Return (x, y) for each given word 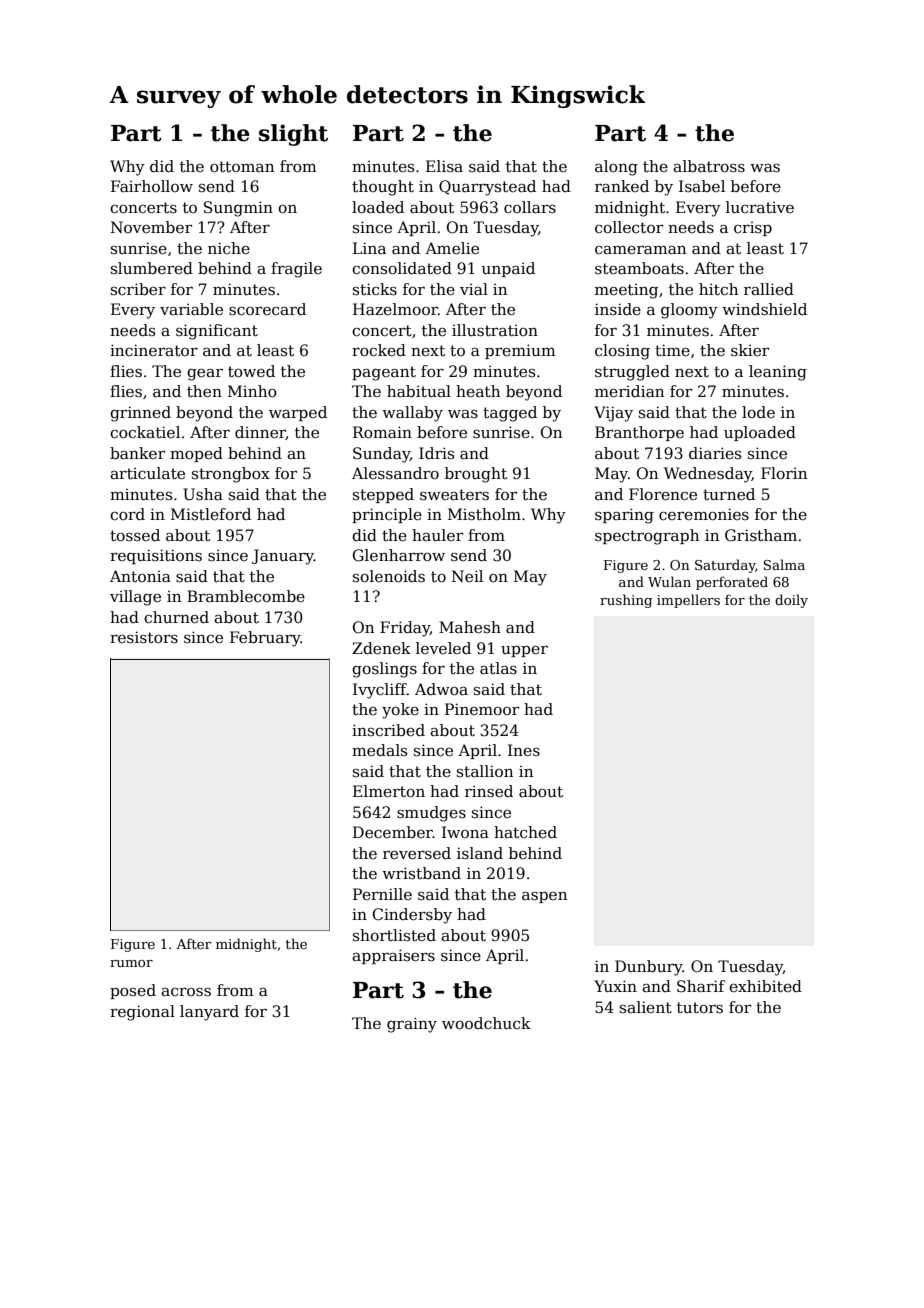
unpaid (508, 269)
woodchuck (486, 1023)
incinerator (154, 350)
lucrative (760, 207)
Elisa (444, 166)
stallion (485, 771)
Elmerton (389, 791)
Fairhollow (152, 186)
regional (142, 1013)
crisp (753, 229)
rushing (626, 601)
